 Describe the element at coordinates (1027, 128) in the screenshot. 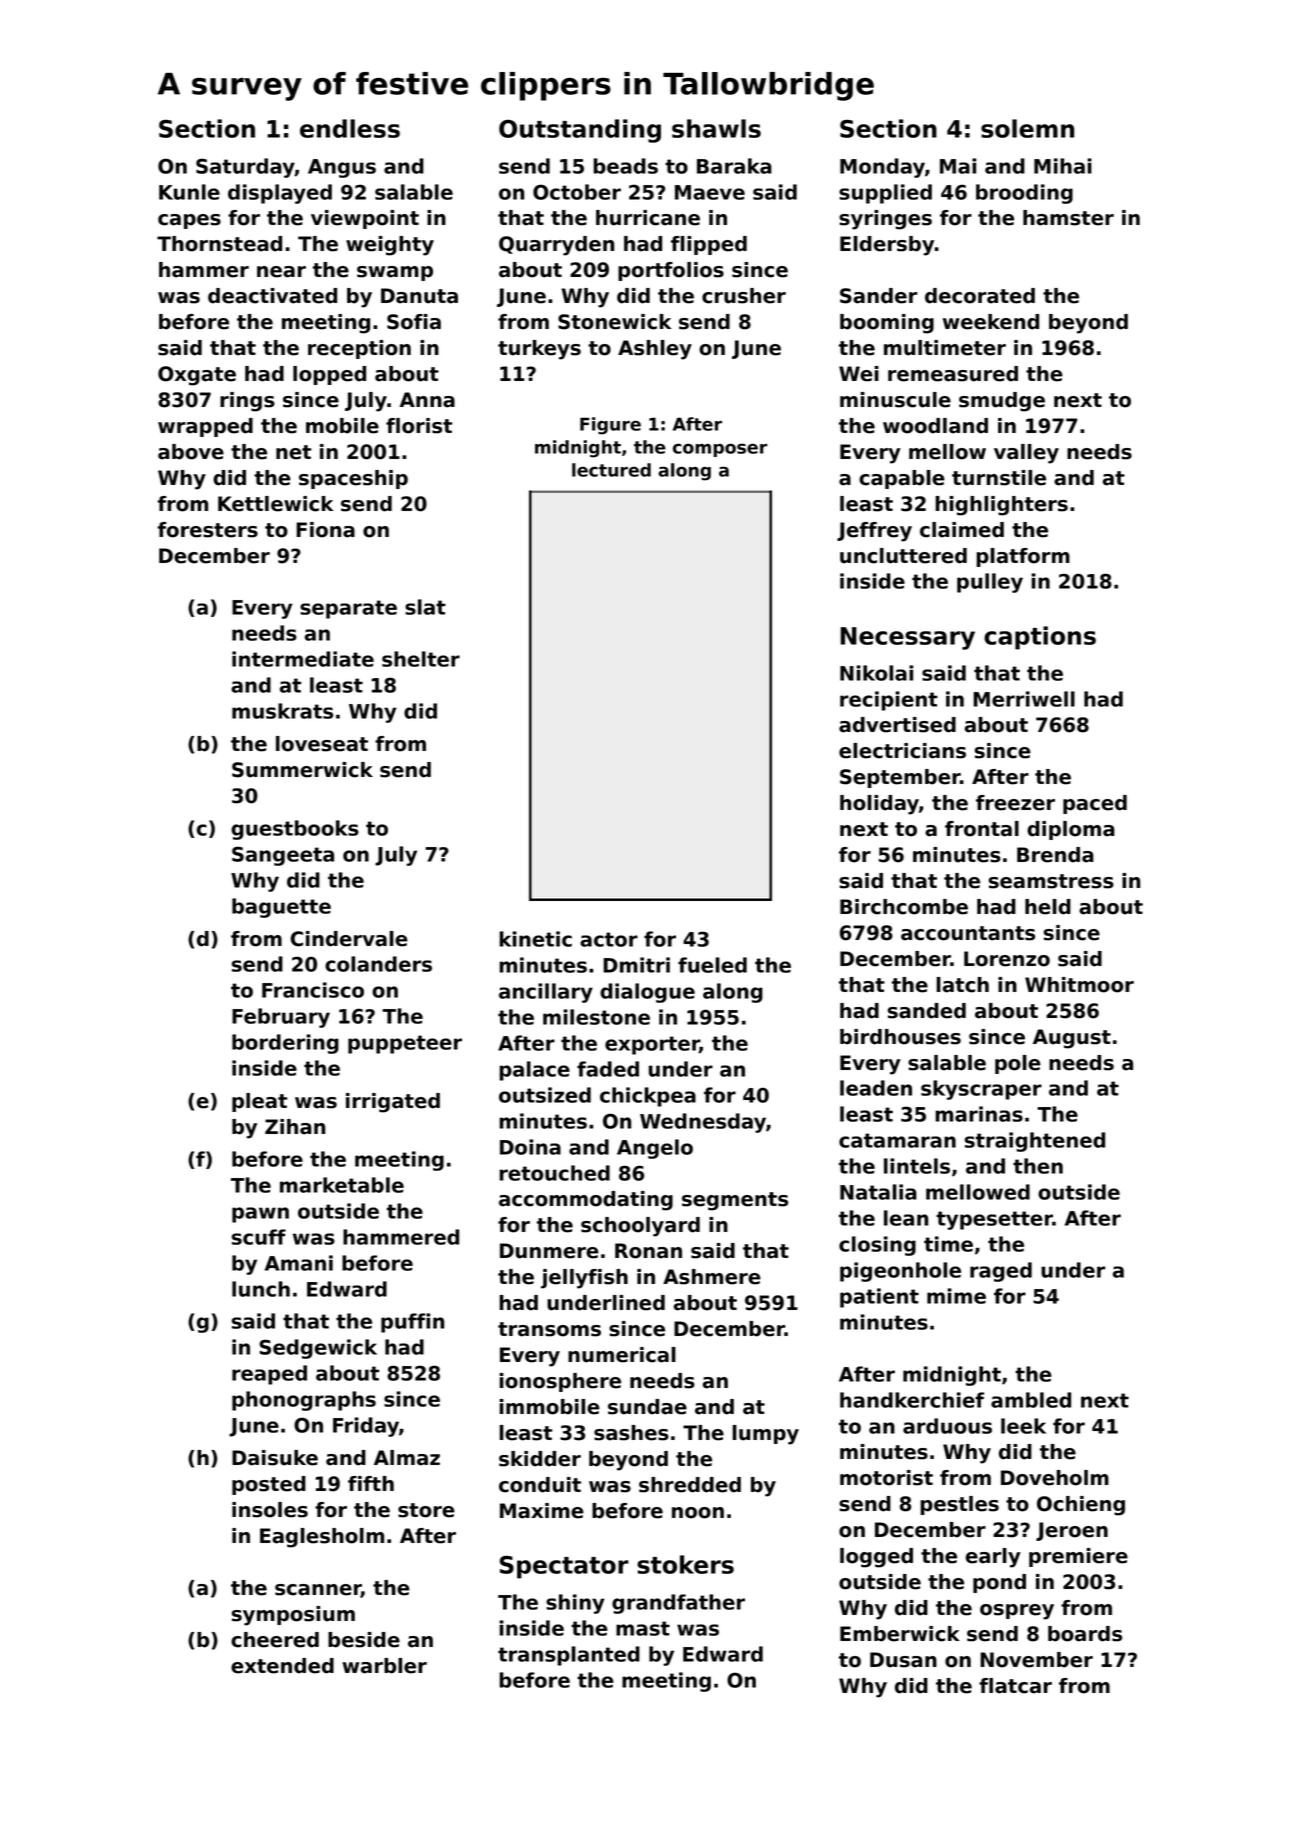

I see `solemn` at that location.
